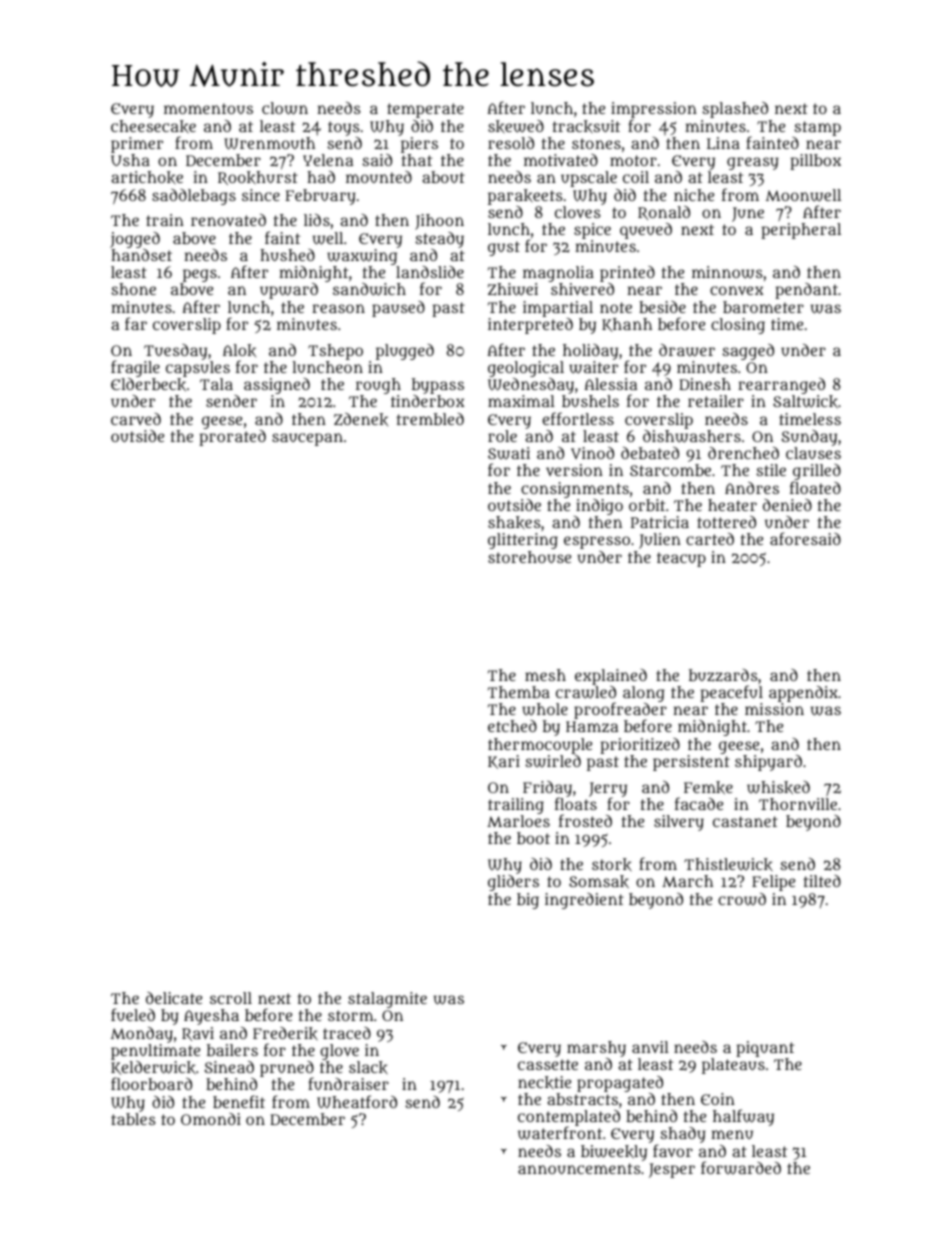  What do you see at coordinates (608, 790) in the screenshot?
I see `Jerry` at bounding box center [608, 790].
